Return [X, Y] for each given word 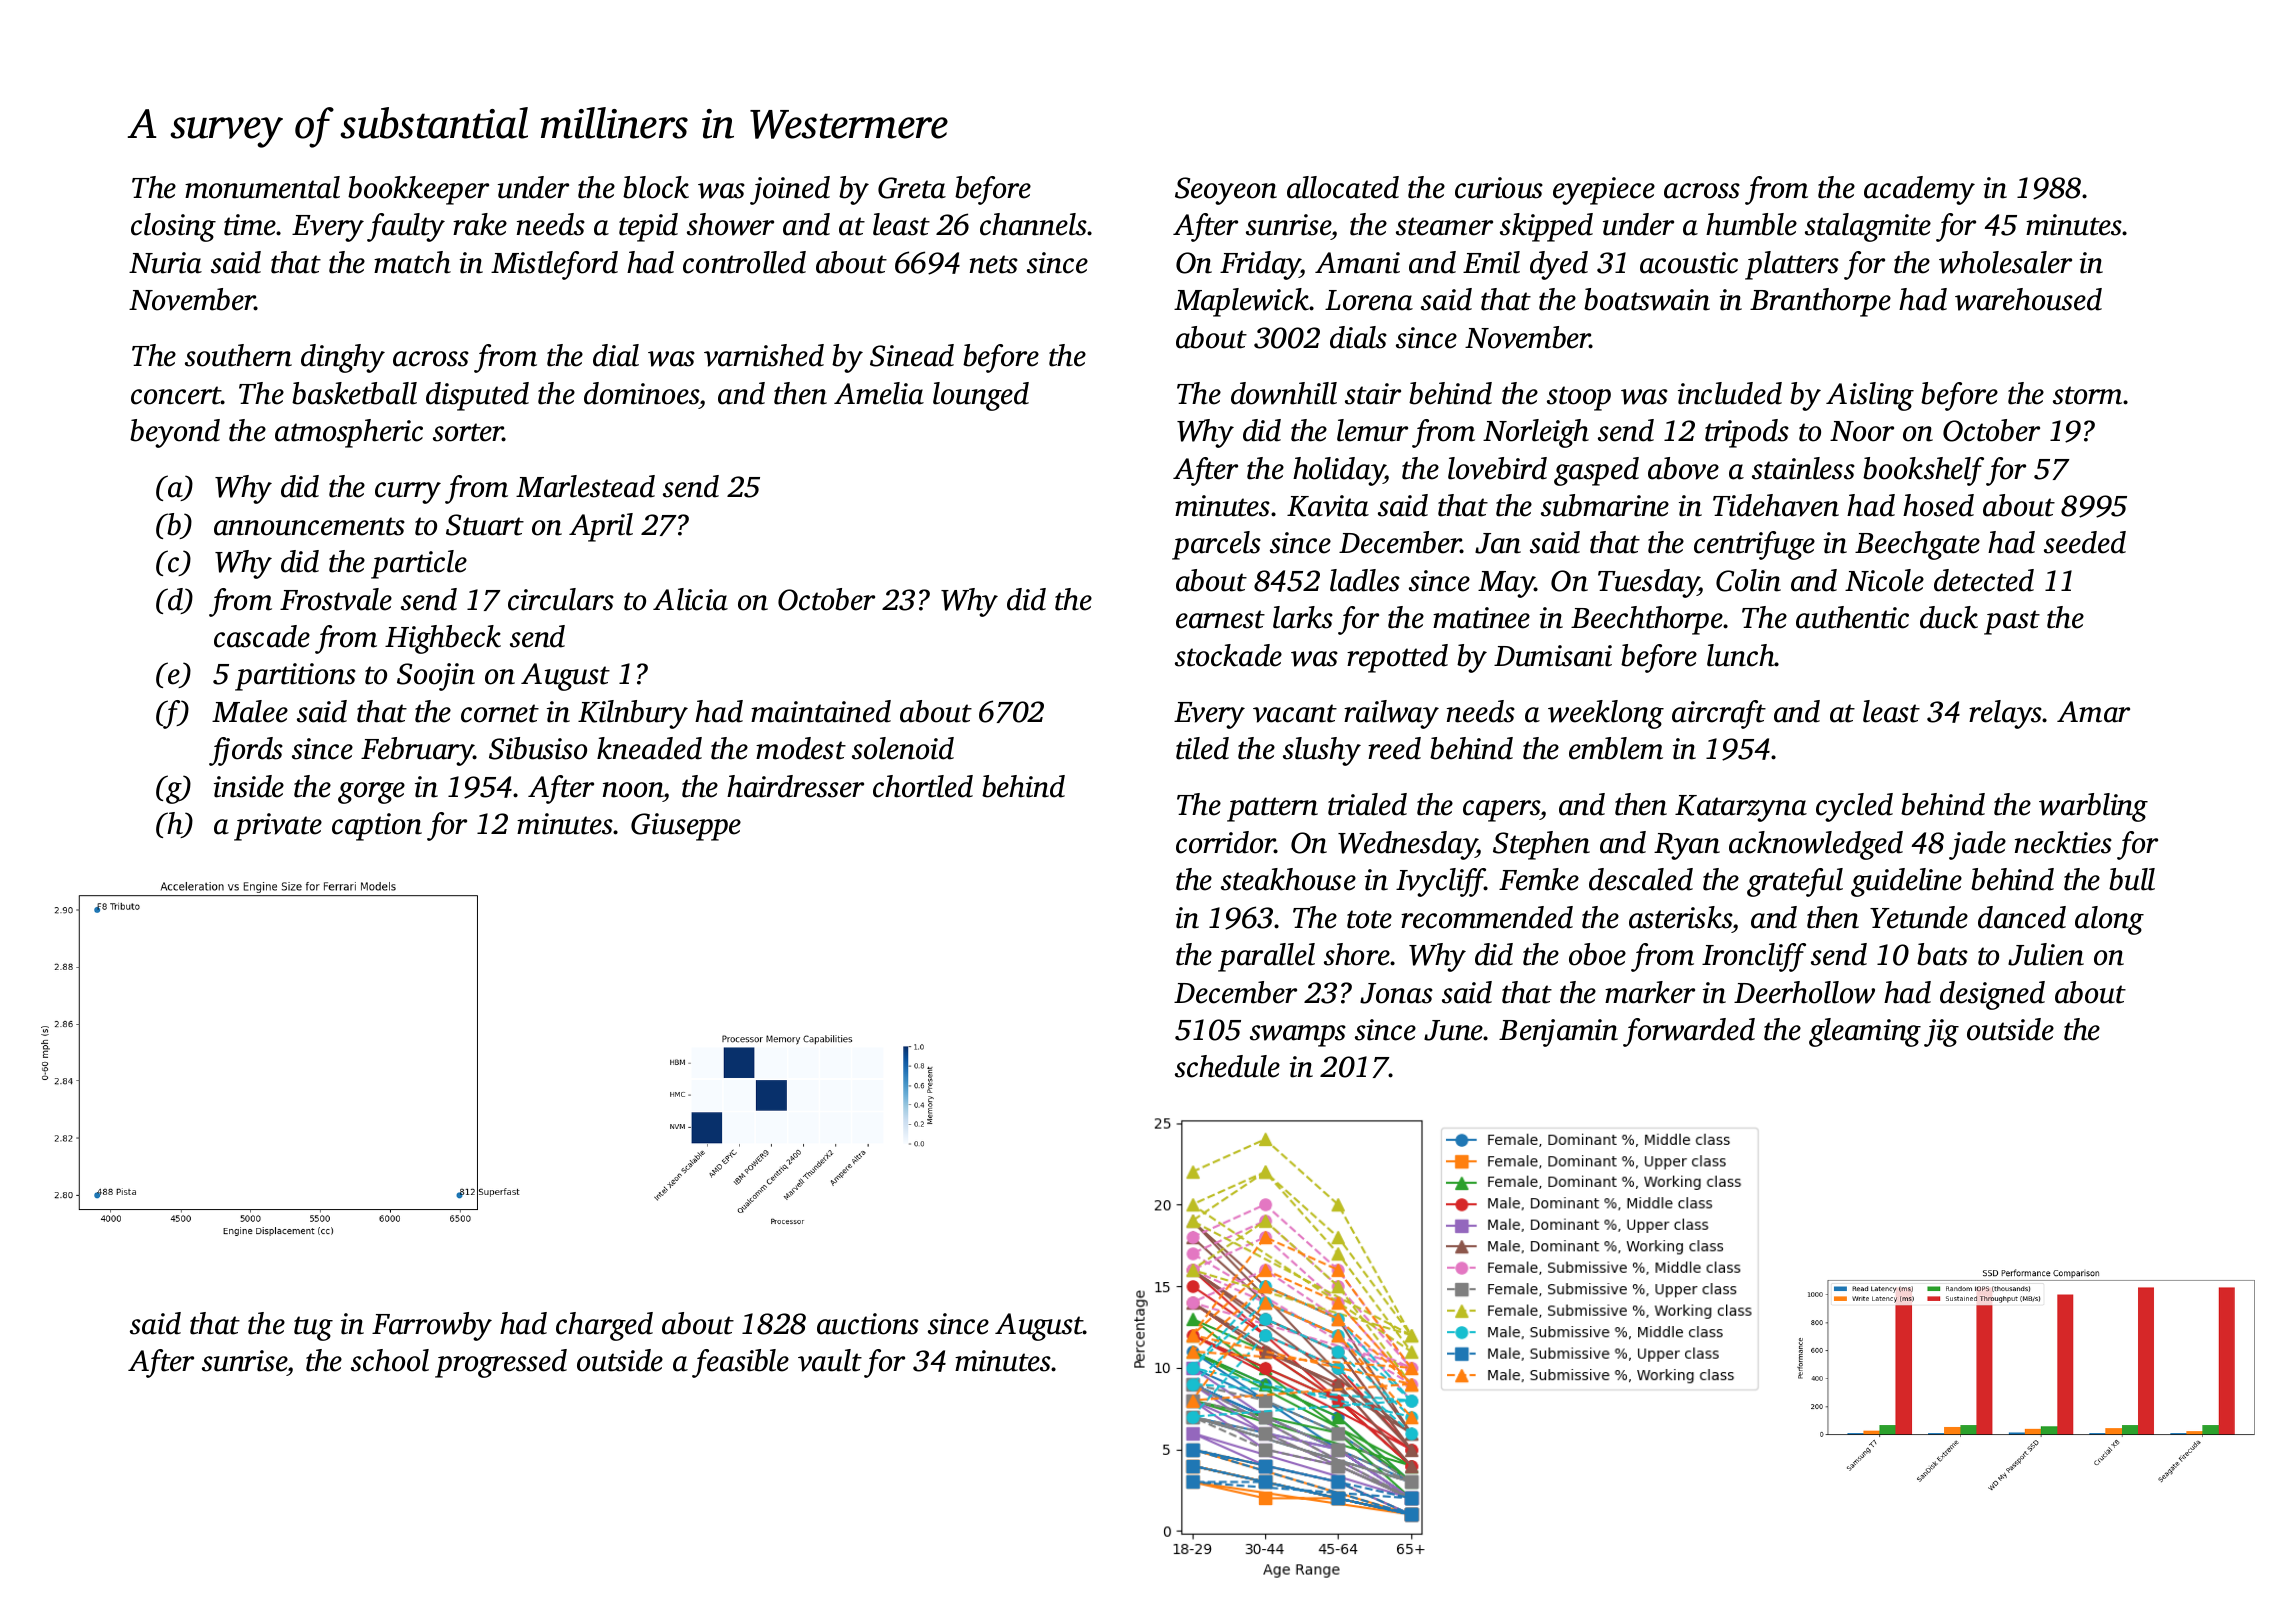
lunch [1741, 655]
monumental [262, 187]
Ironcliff [1754, 957]
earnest [1220, 619]
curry [408, 493]
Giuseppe [686, 827]
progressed [501, 1363]
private [278, 827]
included [1730, 393]
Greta [912, 188]
